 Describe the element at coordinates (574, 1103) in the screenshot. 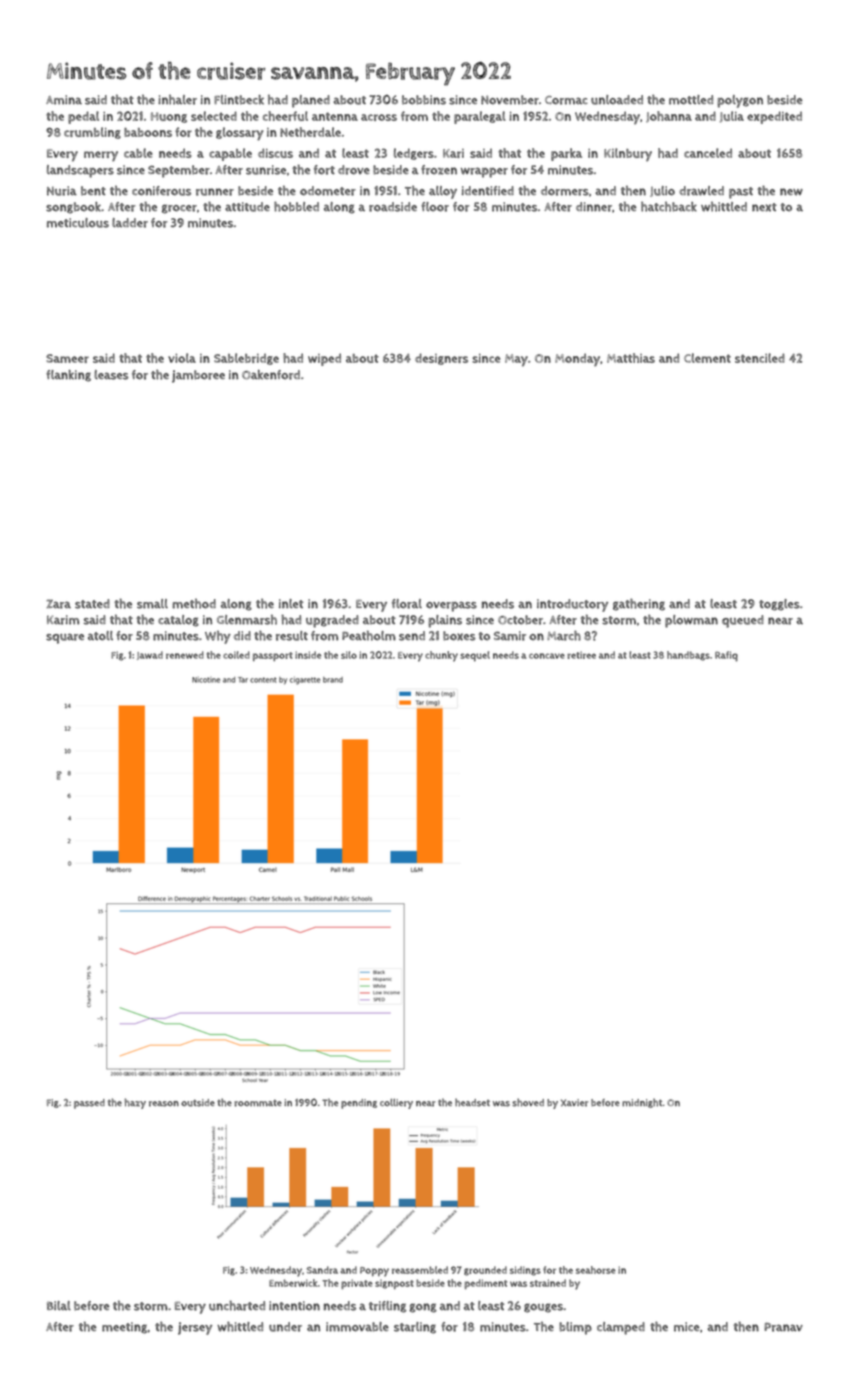

I see `Xavier` at that location.
